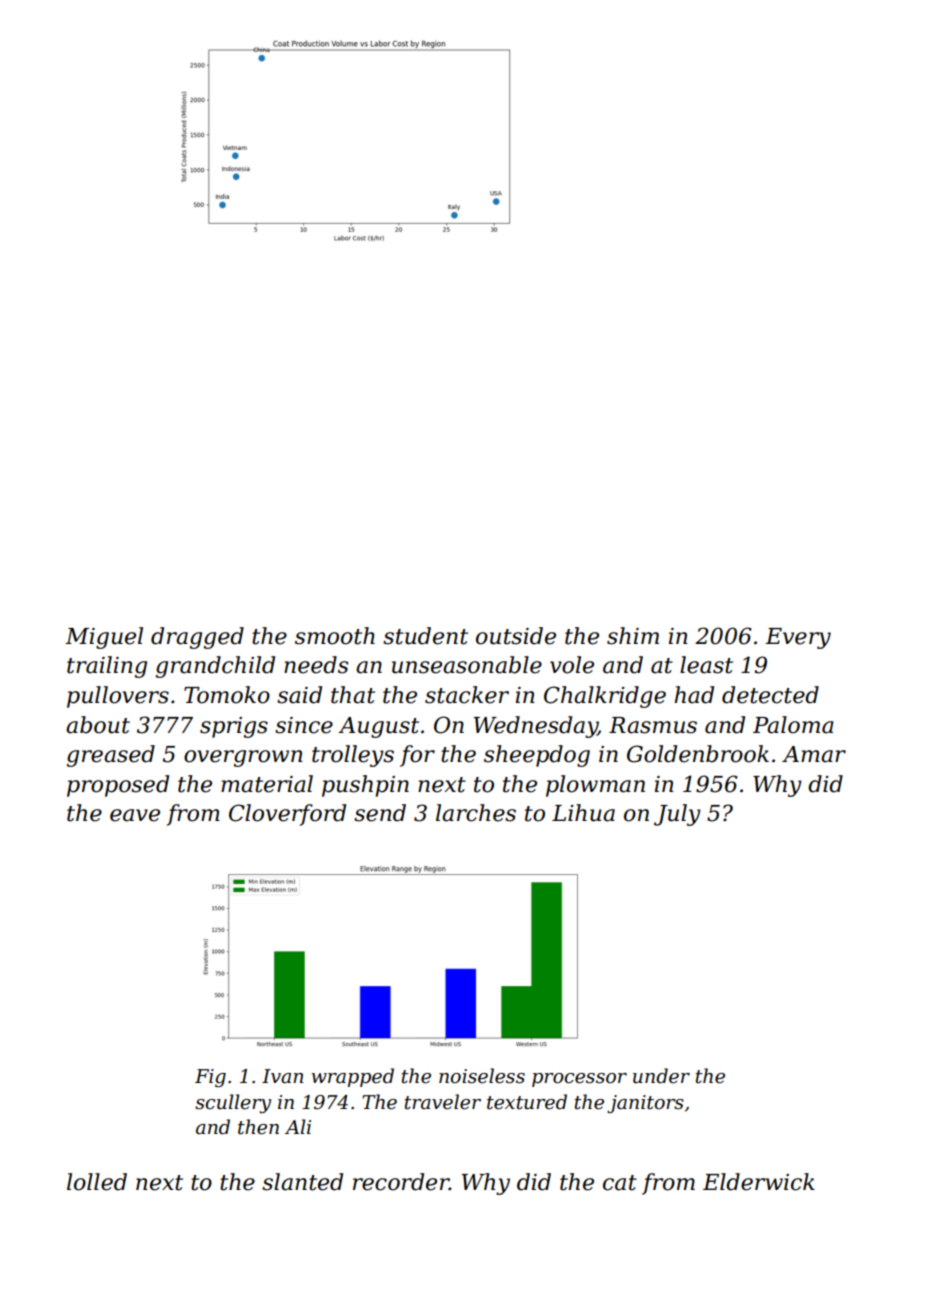  I want to click on textured, so click(527, 1102).
